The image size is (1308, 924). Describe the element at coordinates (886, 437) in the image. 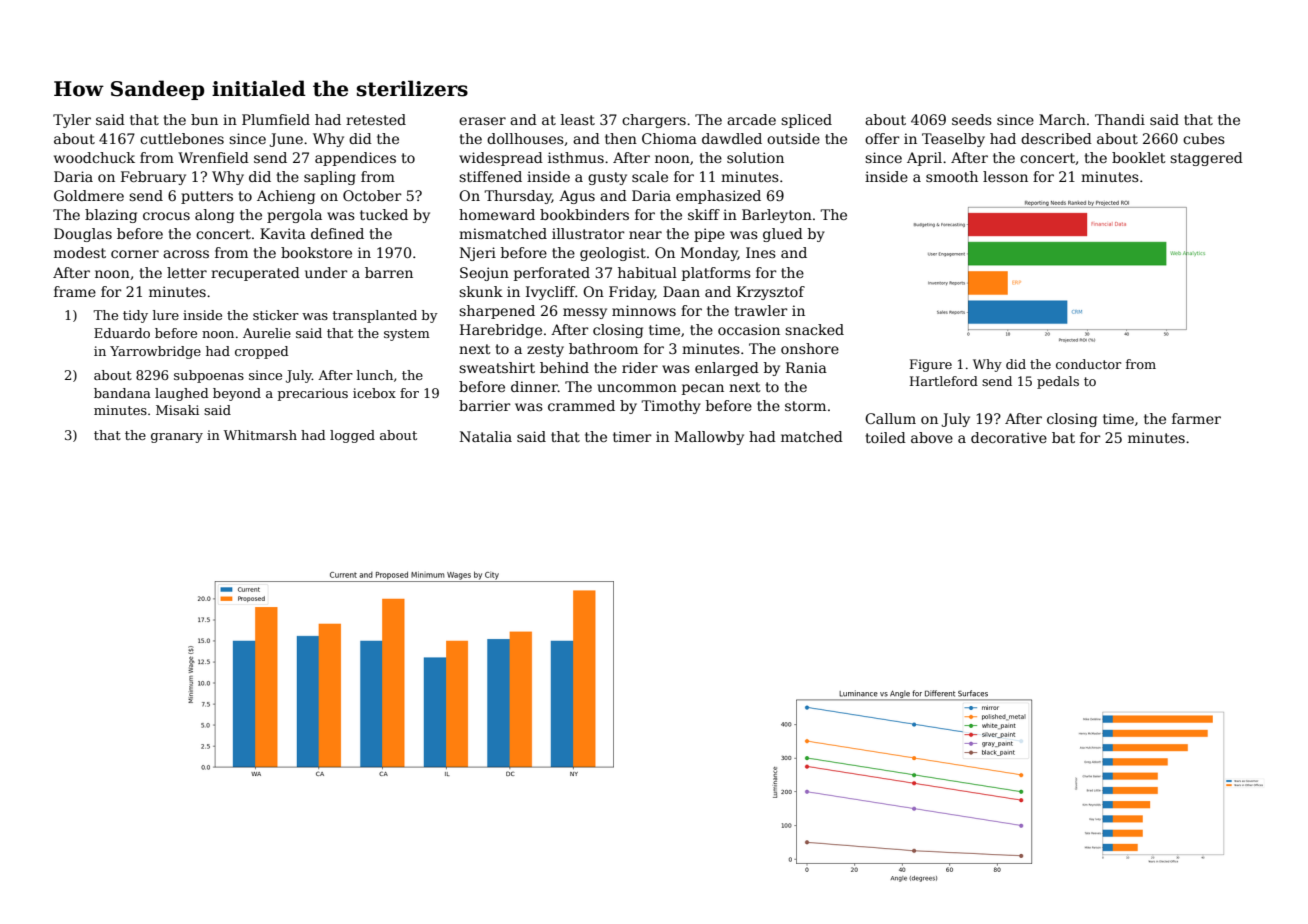

I see `toiled` at that location.
